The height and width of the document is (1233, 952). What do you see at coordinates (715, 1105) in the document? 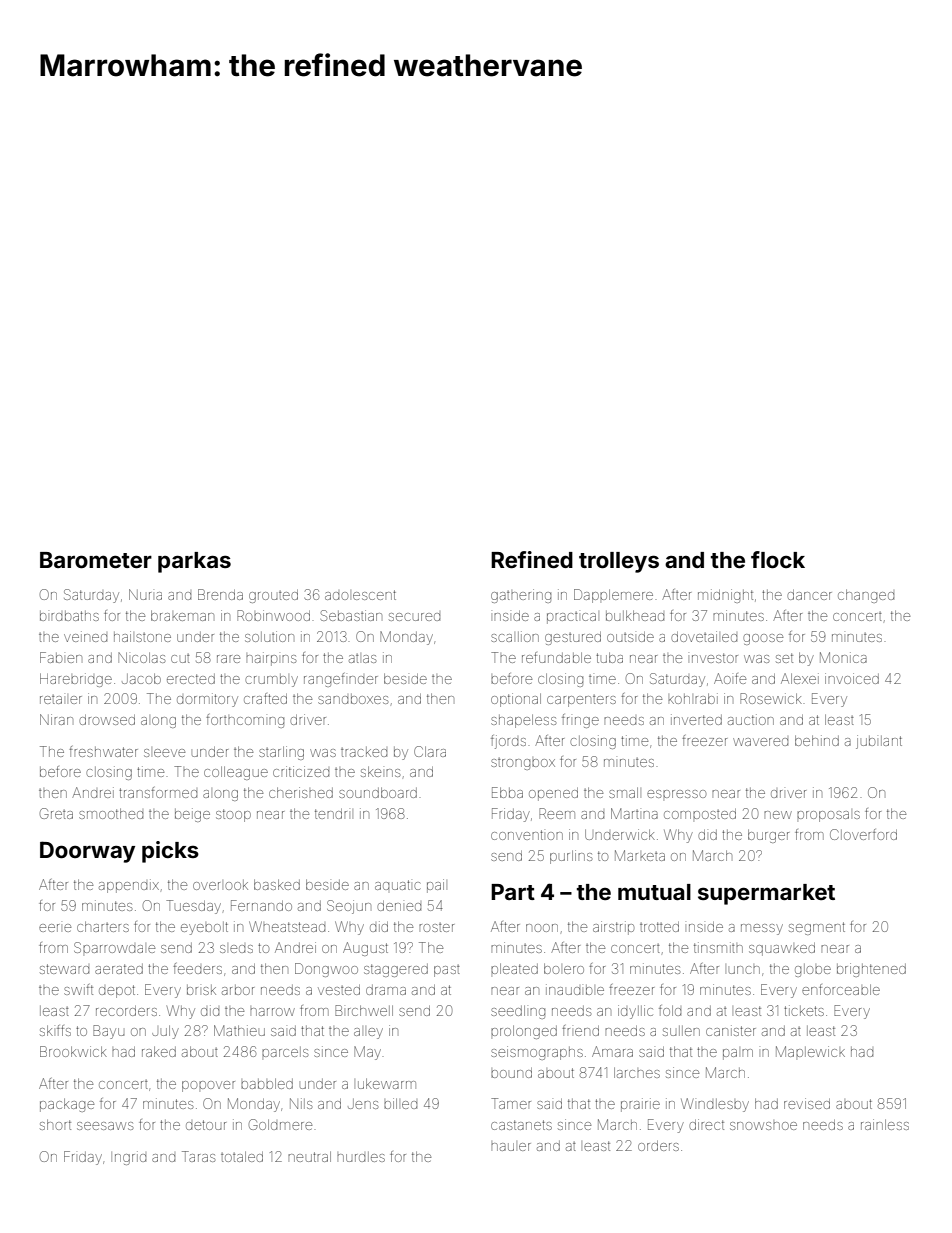
I see `Windlesby` at bounding box center [715, 1105].
